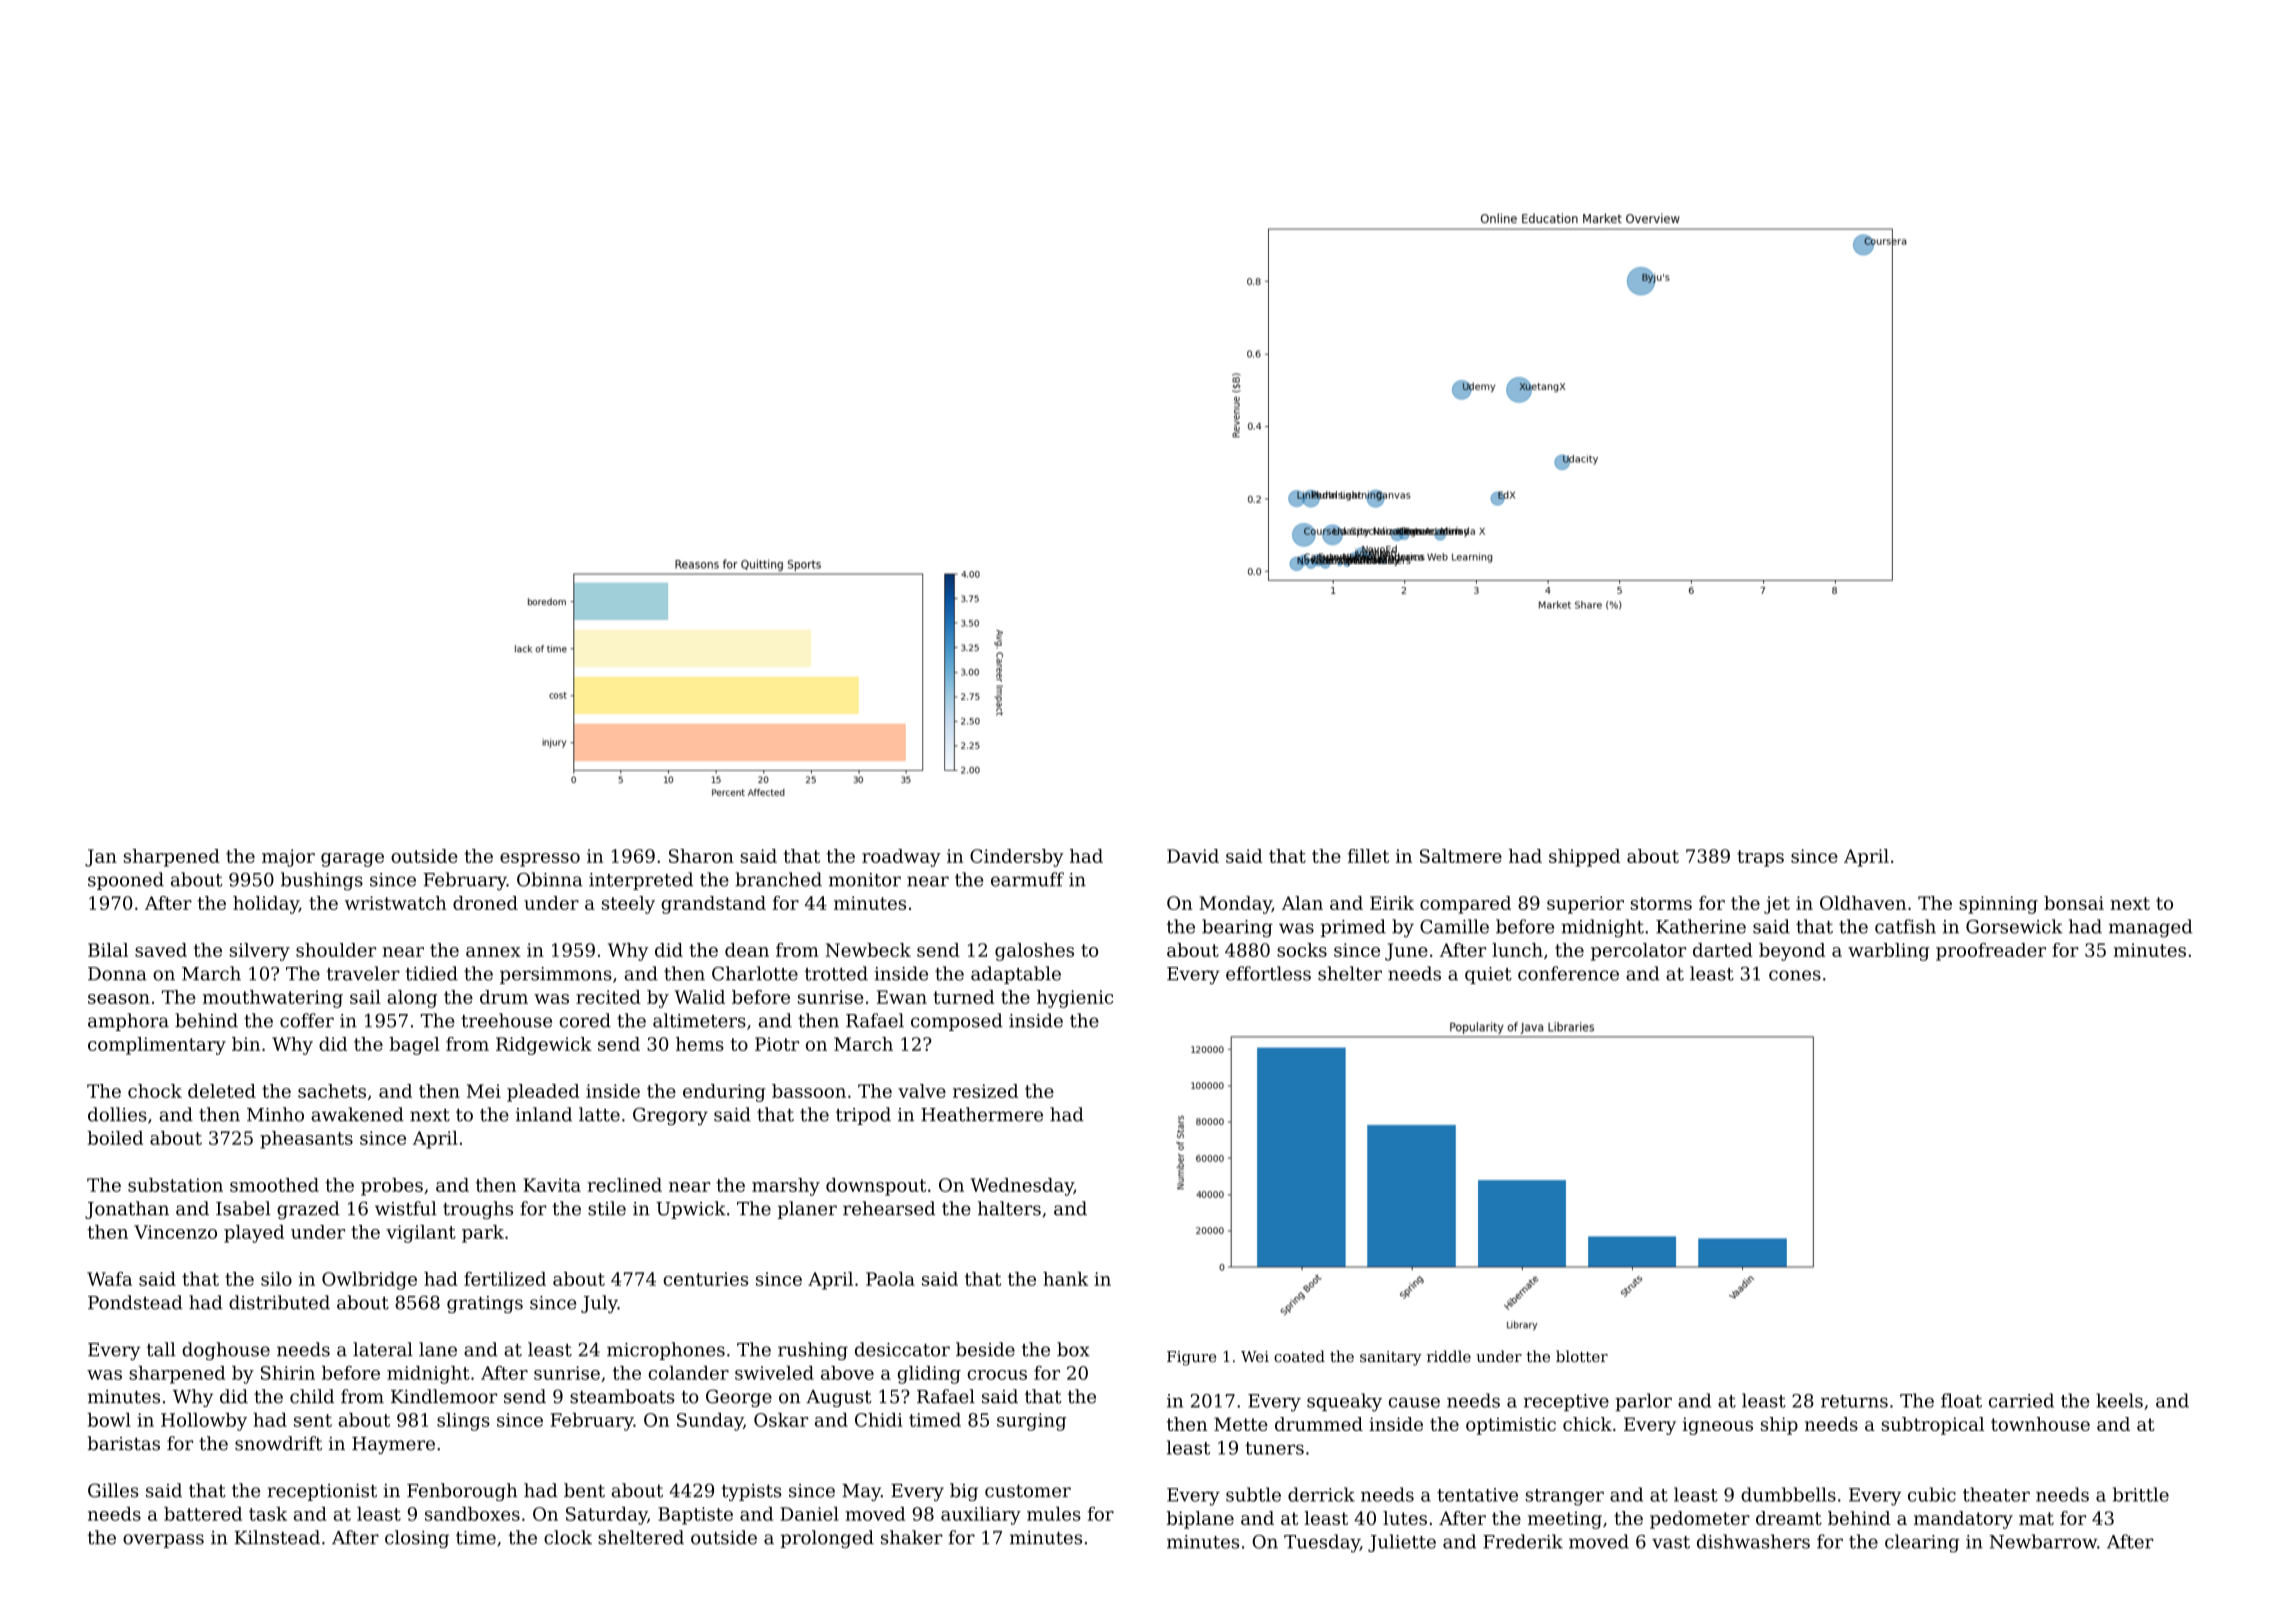  What do you see at coordinates (279, 1302) in the screenshot?
I see `distributed` at bounding box center [279, 1302].
